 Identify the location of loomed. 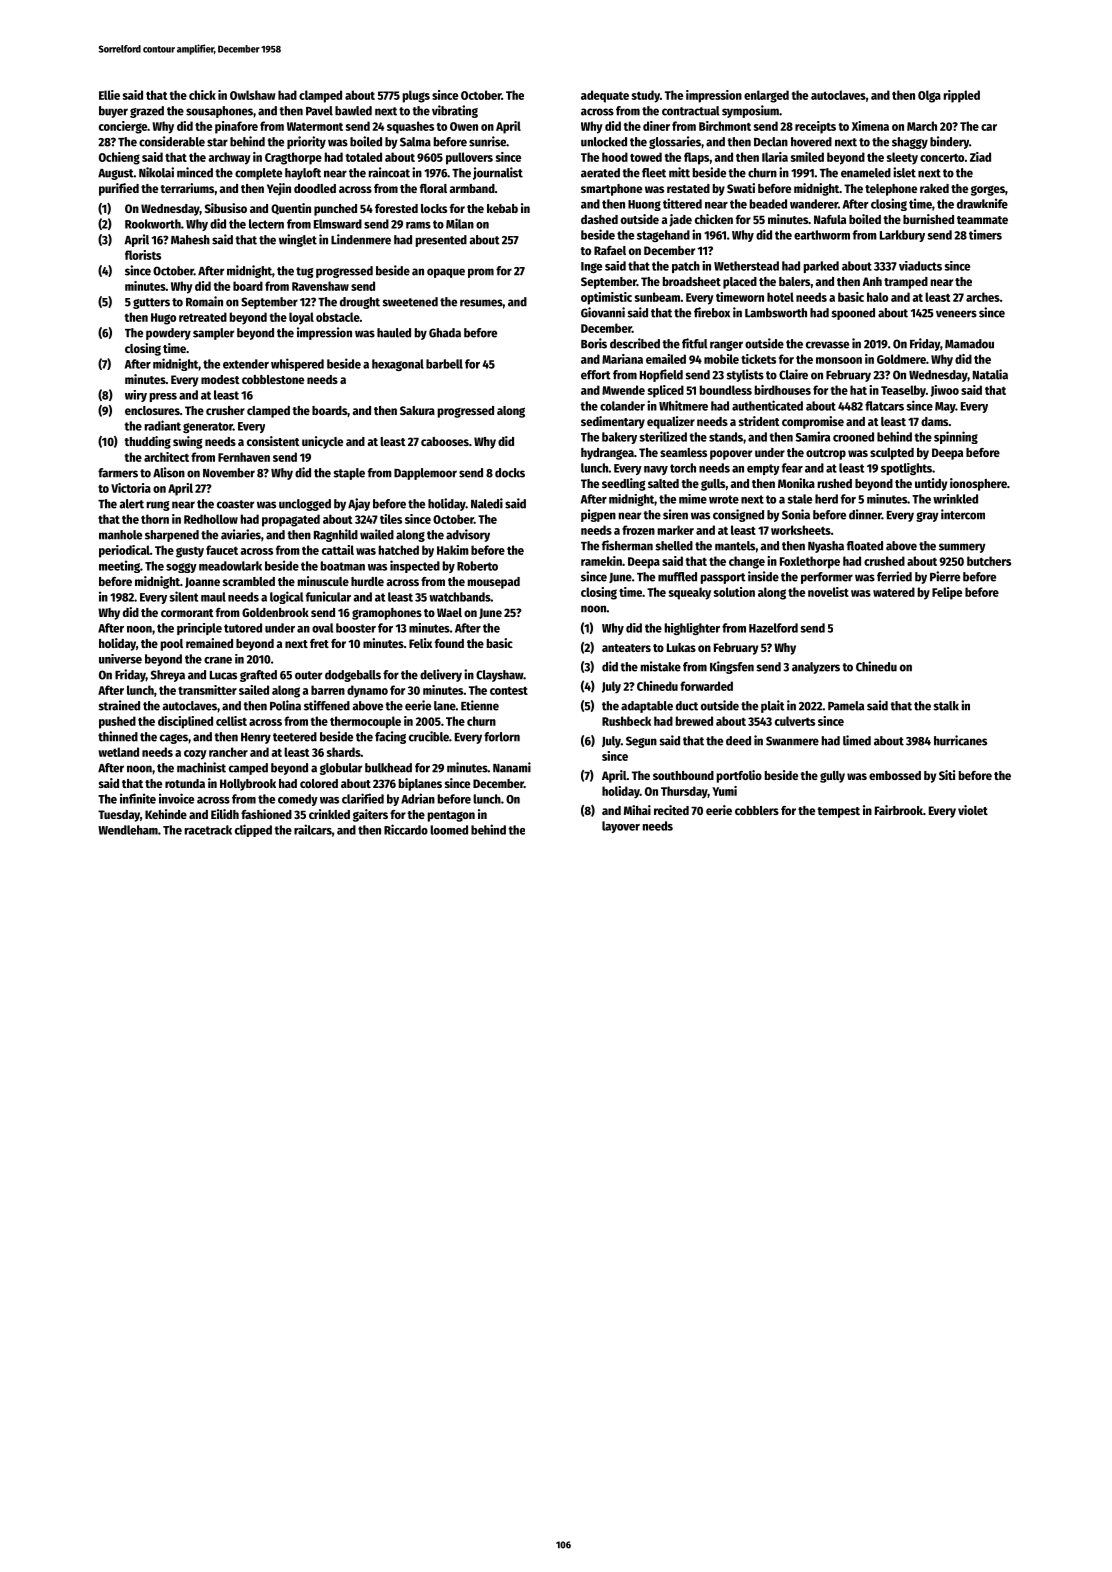
(449, 830).
